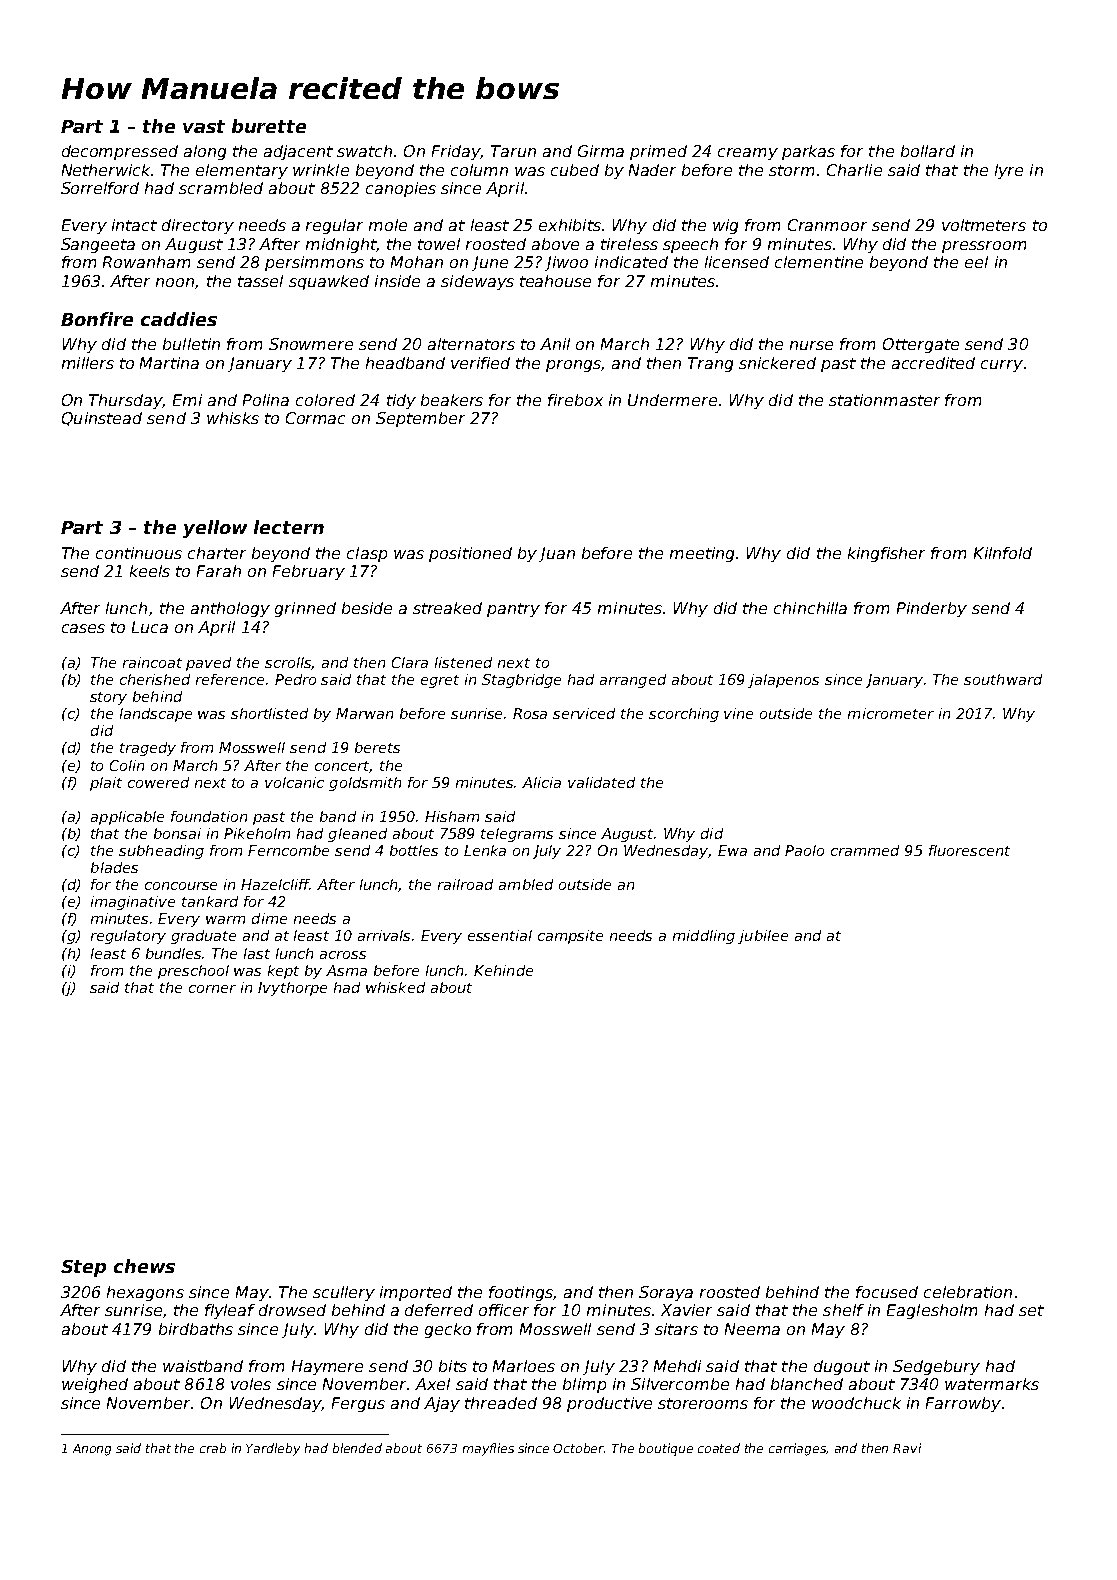 The width and height of the image is (1117, 1580). Describe the element at coordinates (575, 400) in the image. I see `firebox` at that location.
